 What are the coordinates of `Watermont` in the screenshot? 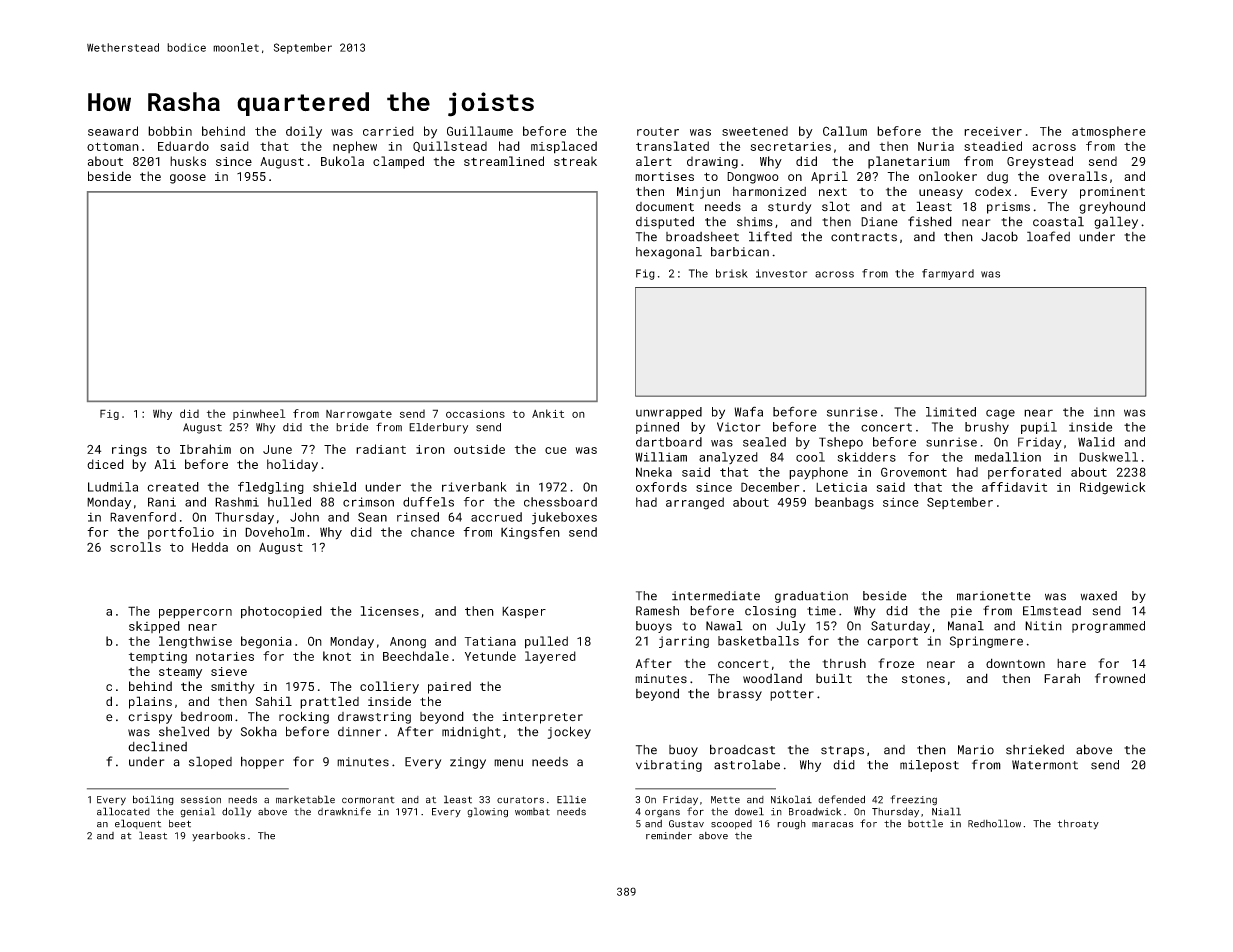 It's located at (1045, 765).
